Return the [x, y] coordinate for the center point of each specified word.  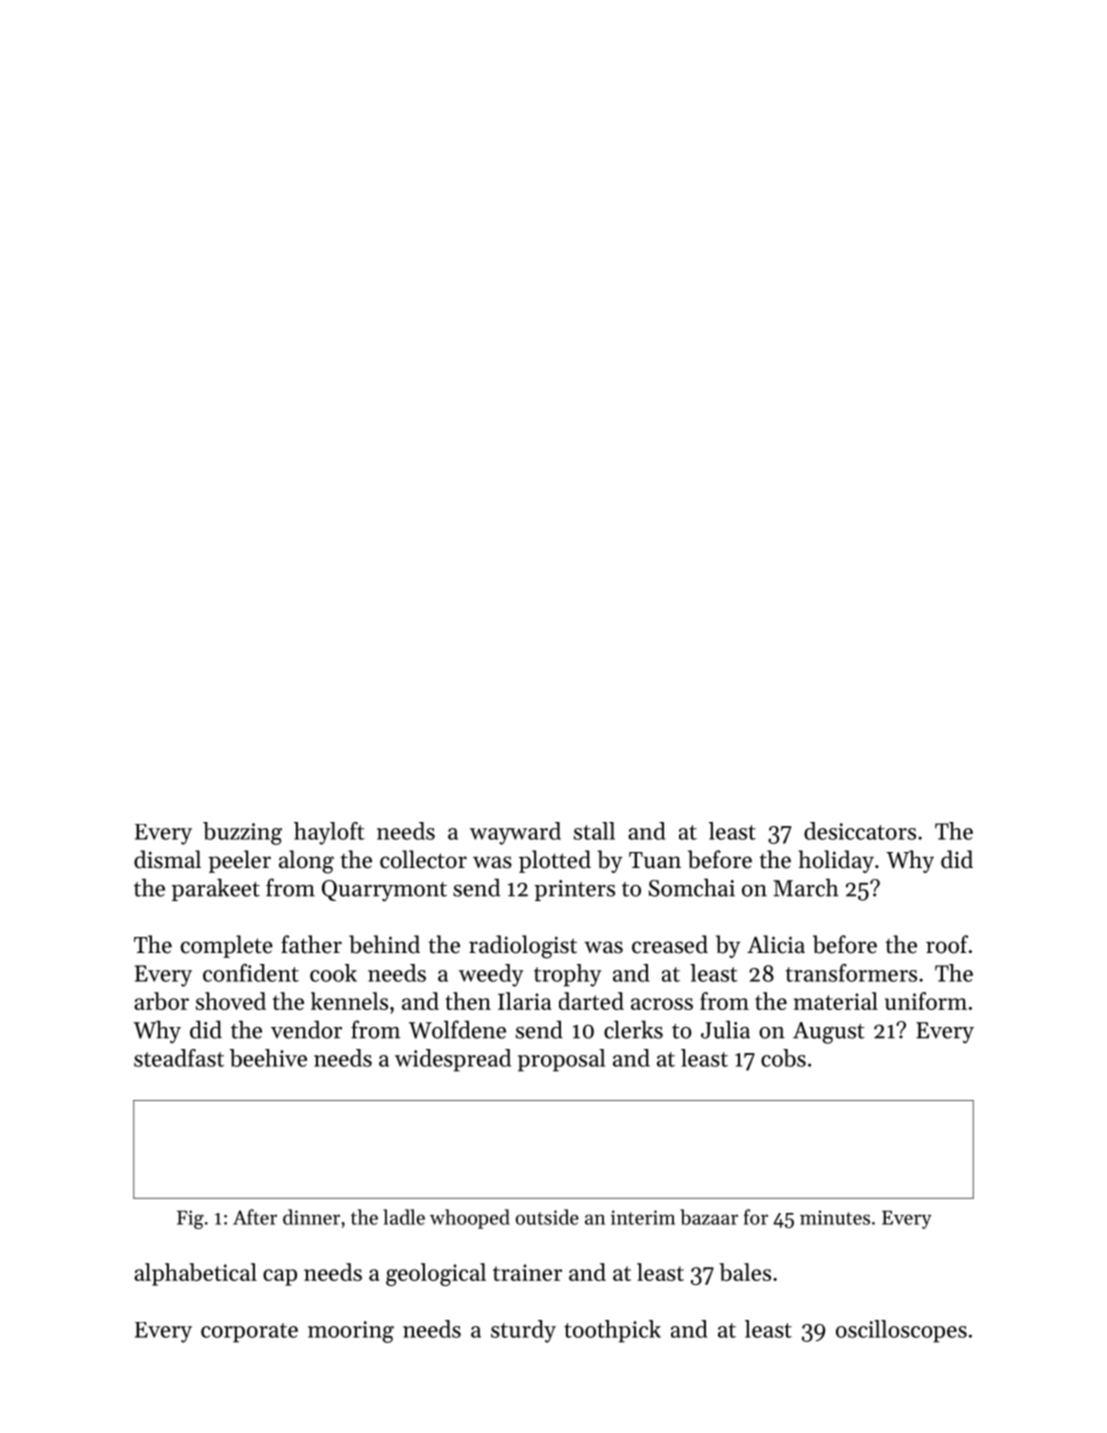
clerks [633, 1029]
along [306, 862]
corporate [249, 1333]
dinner [311, 1217]
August [829, 1033]
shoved [231, 1001]
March [806, 887]
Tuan [655, 860]
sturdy [523, 1331]
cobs [783, 1058]
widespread [453, 1060]
